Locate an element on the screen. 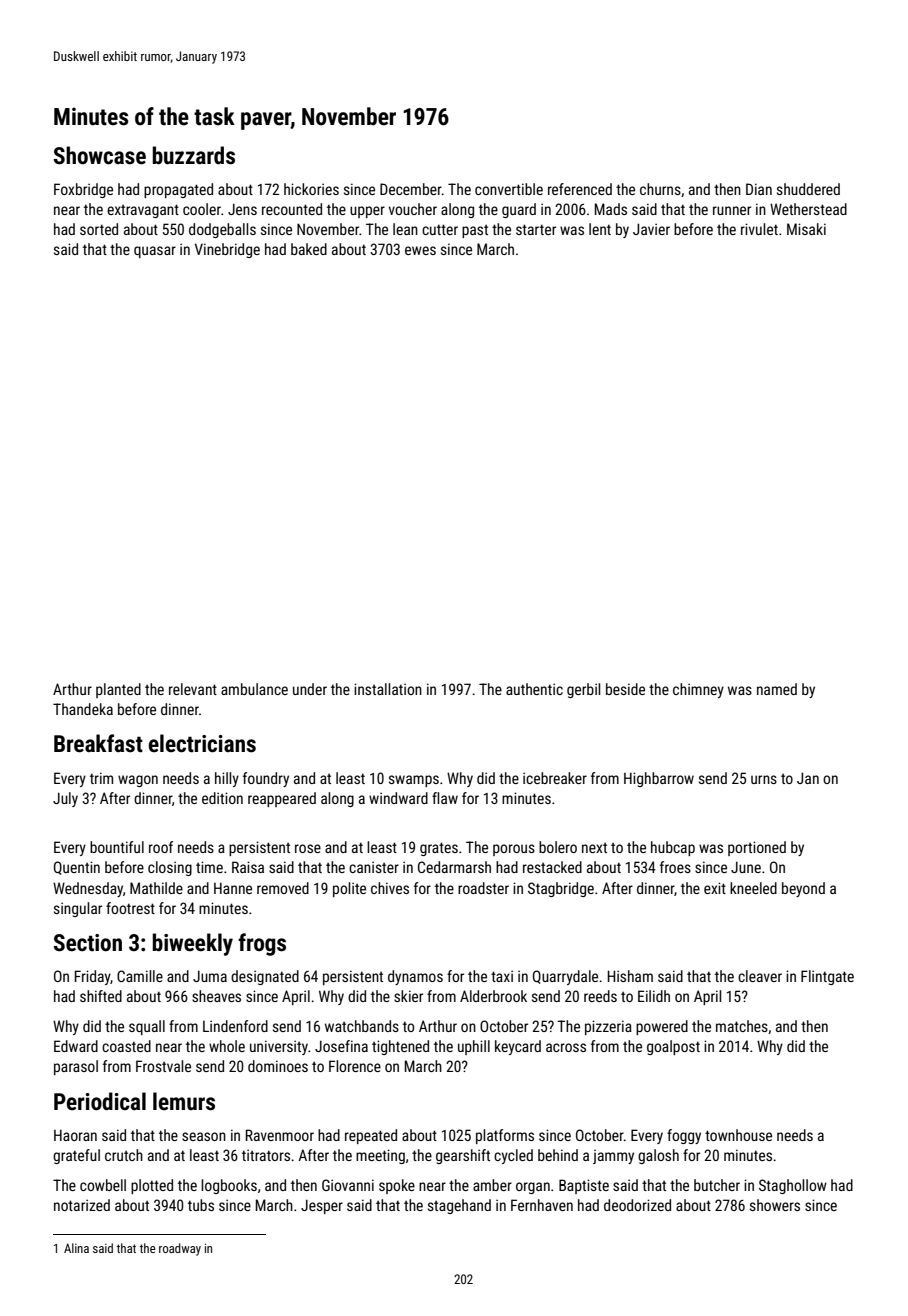 This screenshot has width=908, height=1316. planted is located at coordinates (118, 690).
